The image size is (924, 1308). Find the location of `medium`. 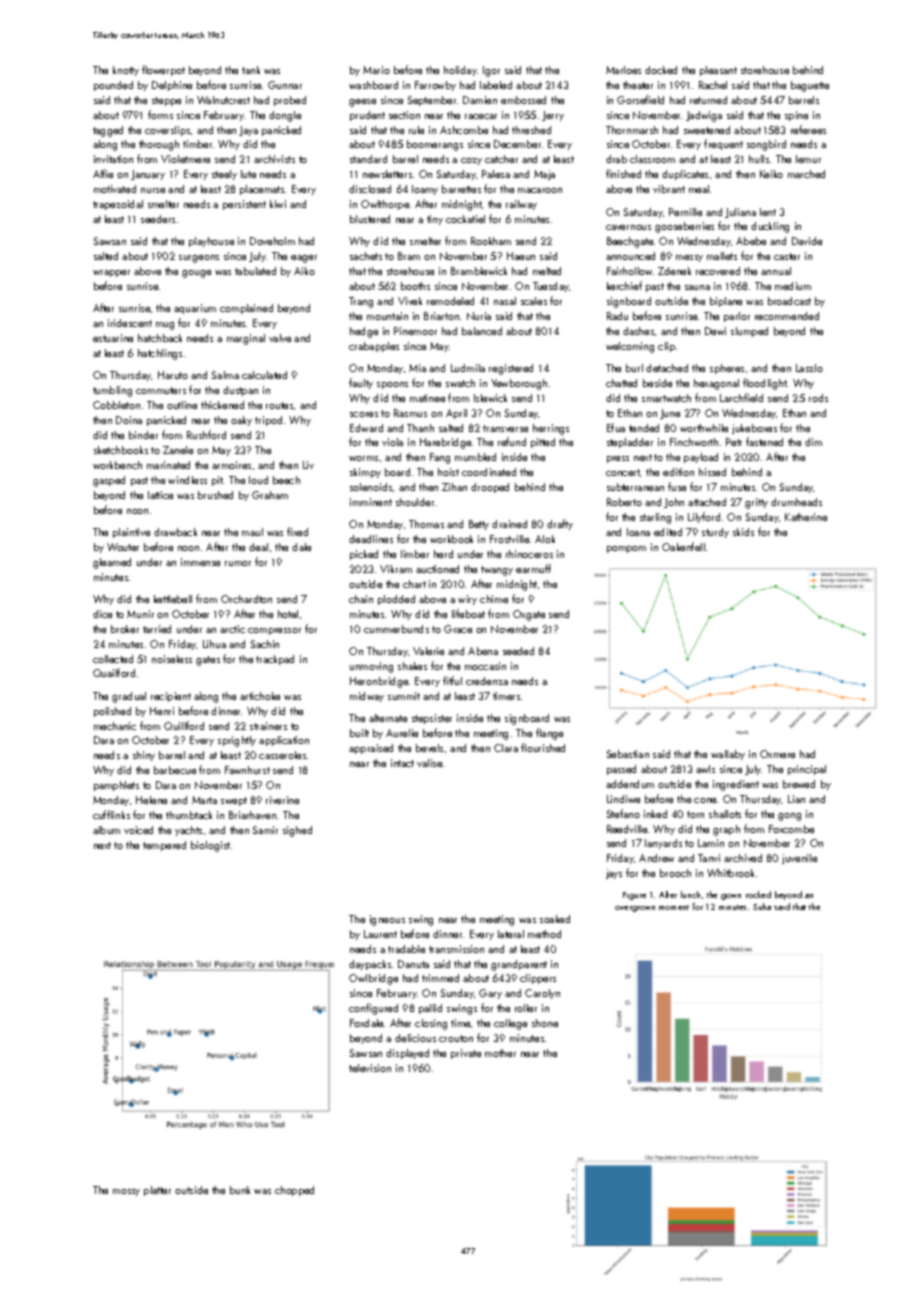

medium is located at coordinates (793, 286).
